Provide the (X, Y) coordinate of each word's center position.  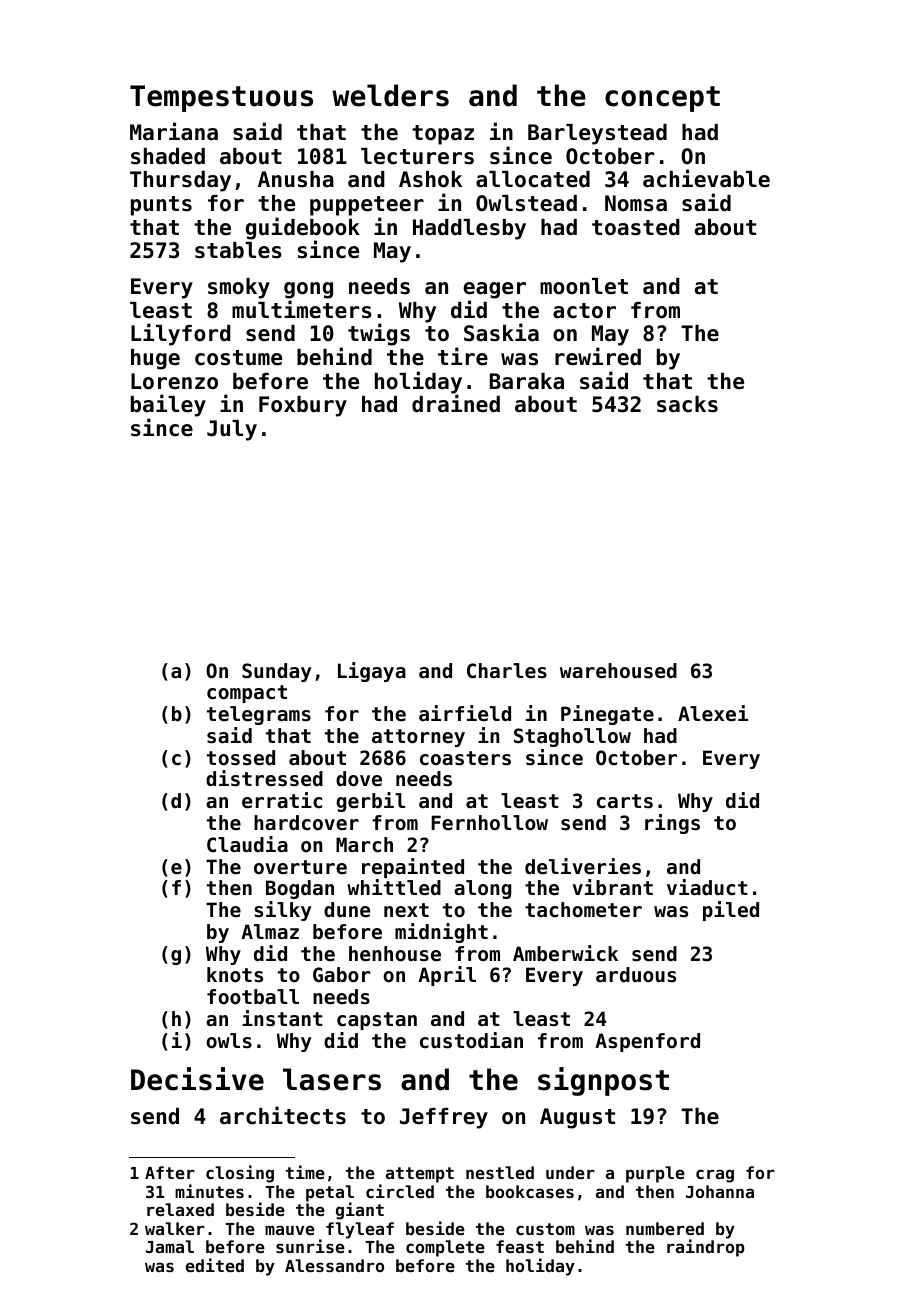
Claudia (247, 844)
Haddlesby (469, 229)
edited (215, 1265)
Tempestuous (221, 98)
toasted (636, 227)
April (447, 976)
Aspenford (647, 1042)
